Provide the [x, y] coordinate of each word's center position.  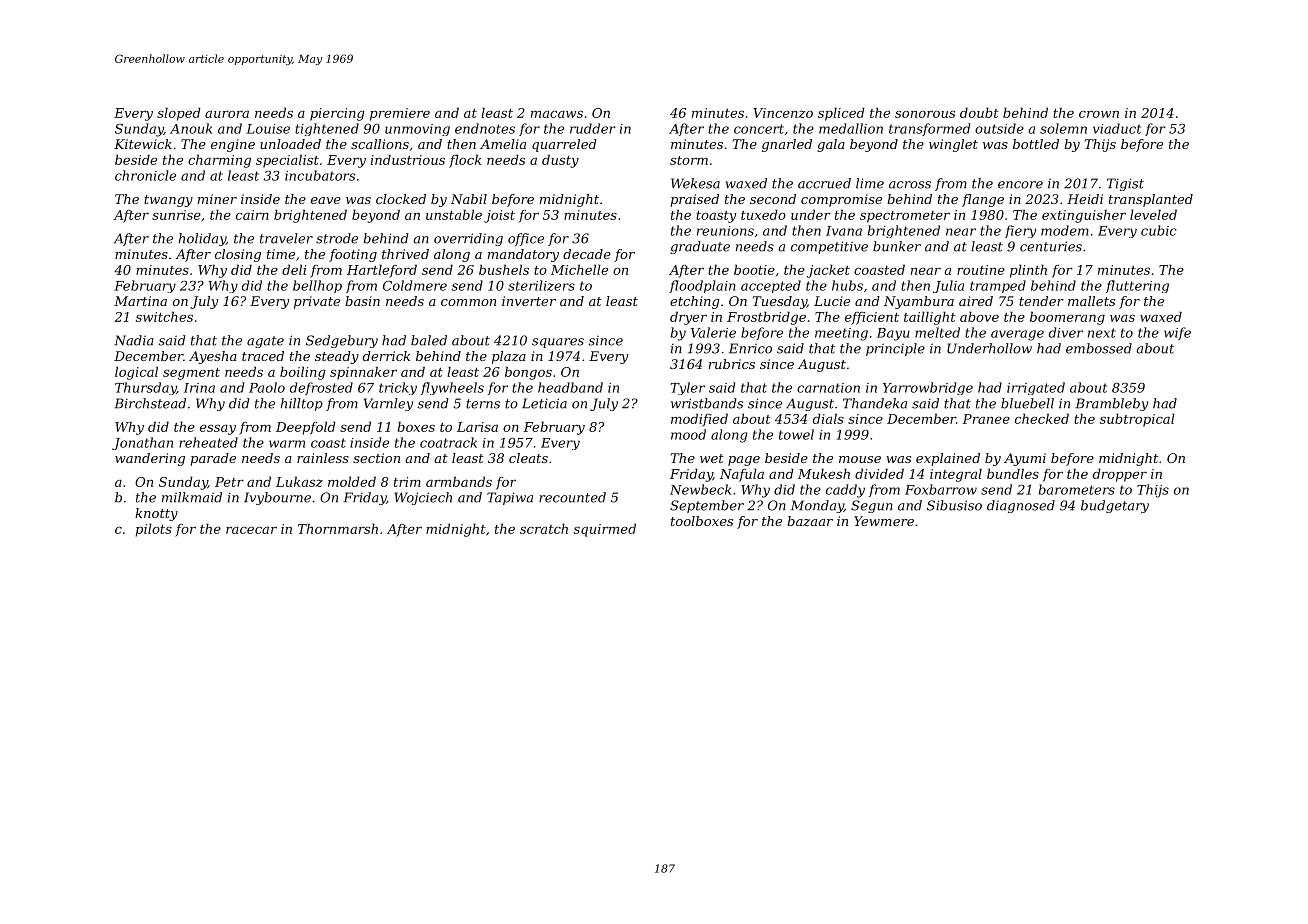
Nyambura [919, 302]
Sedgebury [342, 341]
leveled [1153, 214]
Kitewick [143, 144]
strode [337, 238]
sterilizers [541, 285]
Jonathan [142, 443]
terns [483, 404]
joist [499, 216]
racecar [251, 530]
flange [983, 200]
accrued [824, 183]
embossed [1099, 348]
